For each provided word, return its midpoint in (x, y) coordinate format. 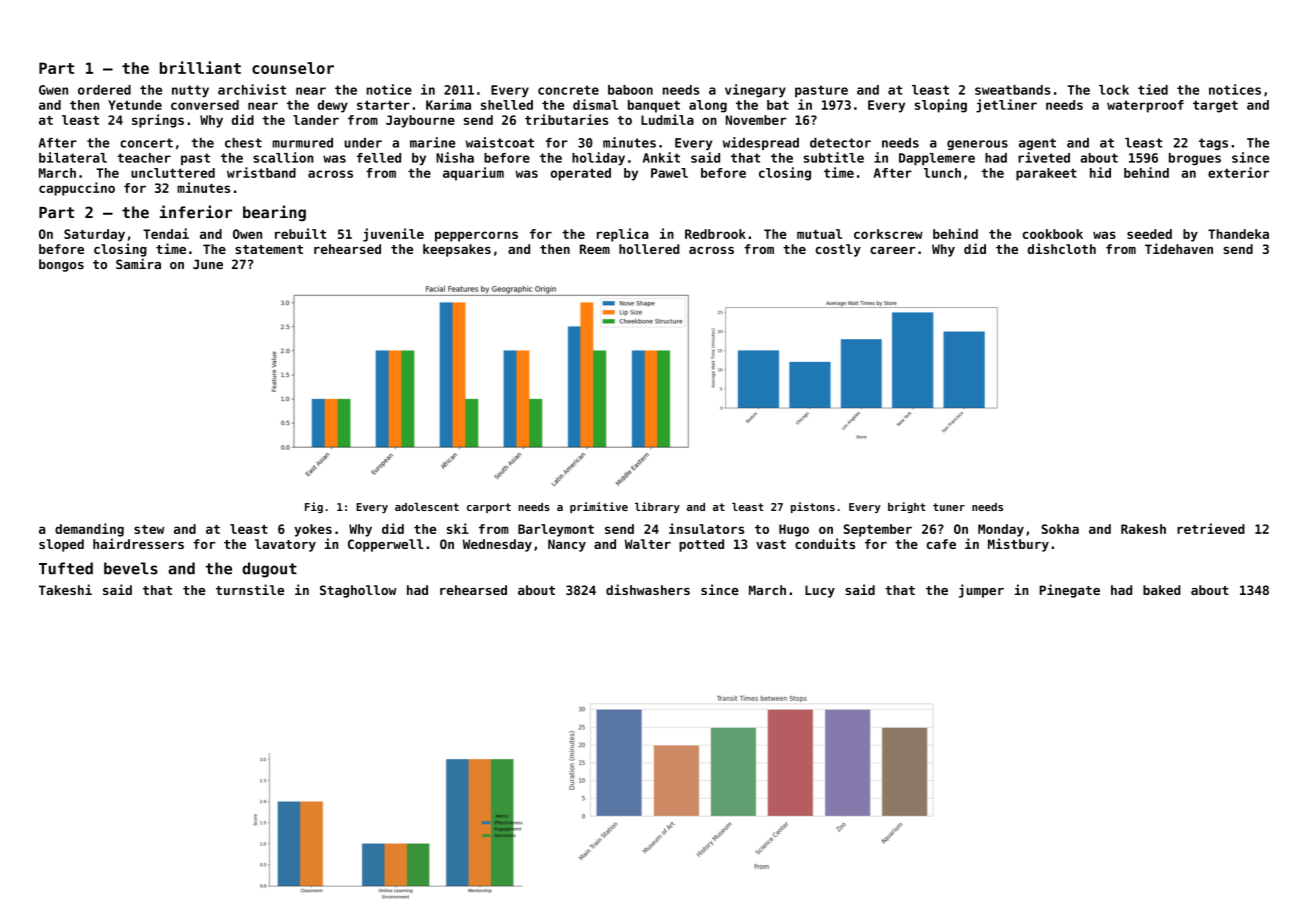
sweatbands (1012, 90)
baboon (630, 90)
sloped (61, 545)
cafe (941, 544)
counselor (293, 68)
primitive (599, 507)
